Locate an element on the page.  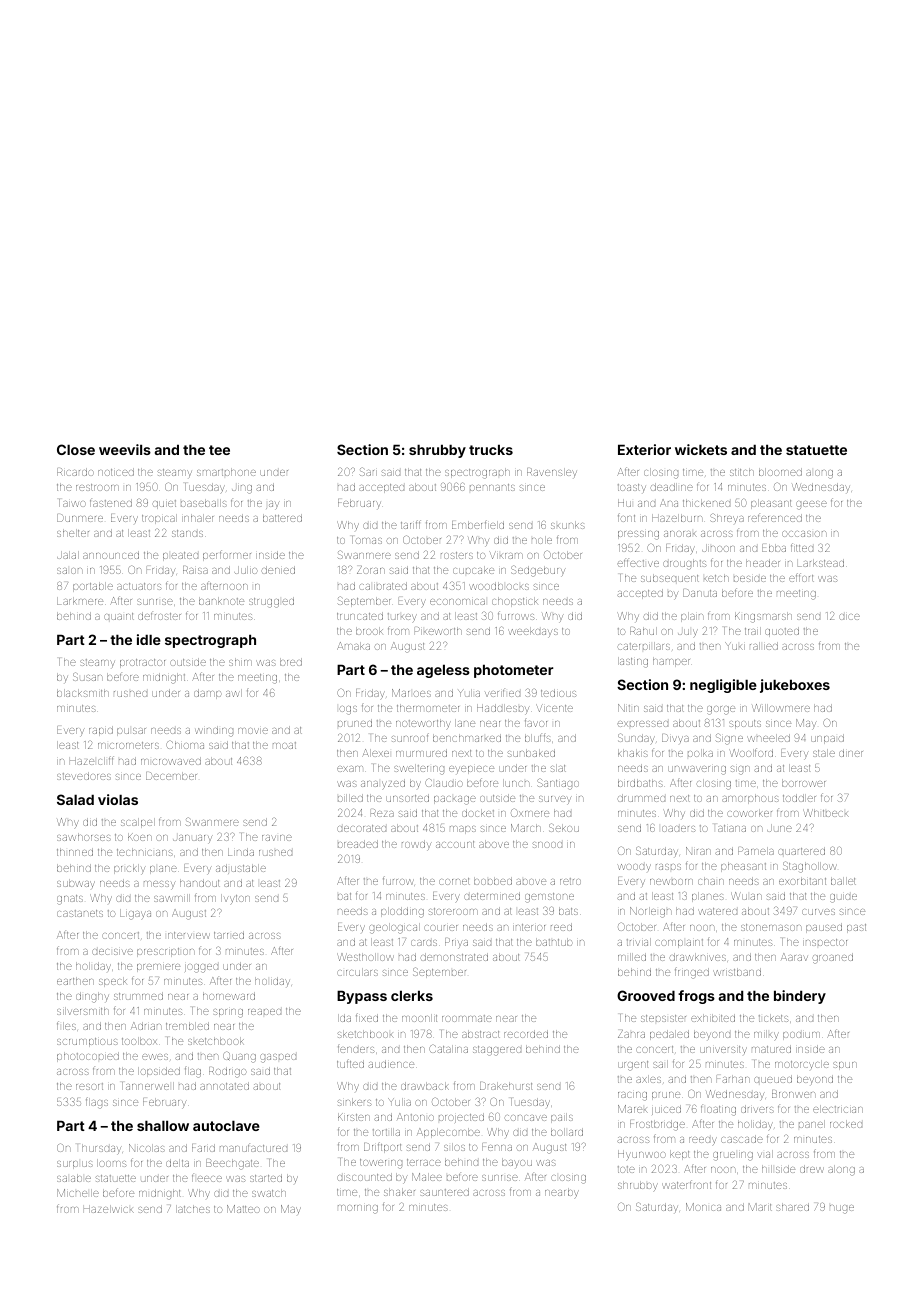
adjustable is located at coordinates (241, 869).
